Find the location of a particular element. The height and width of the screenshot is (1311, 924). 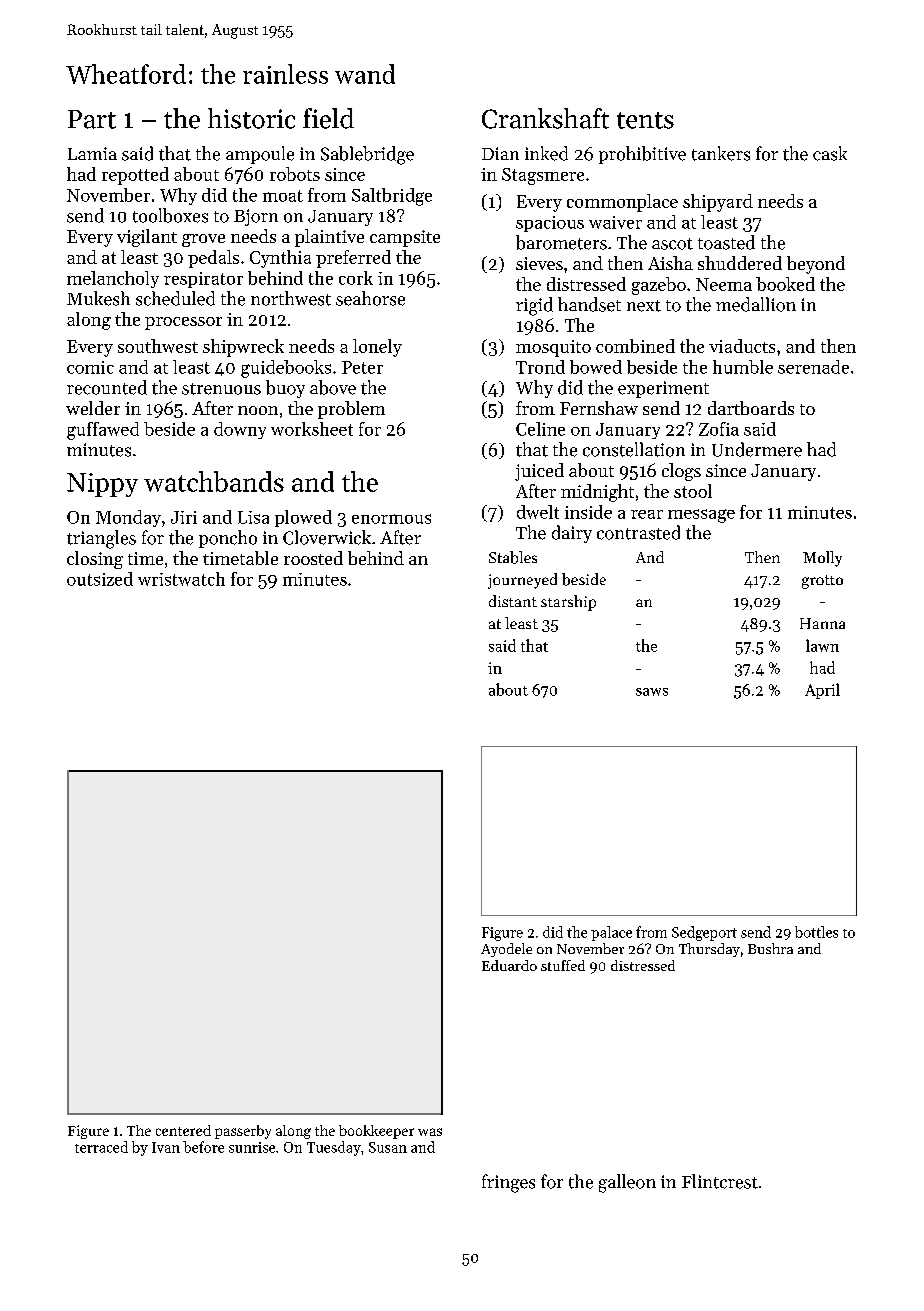

April is located at coordinates (822, 691).
